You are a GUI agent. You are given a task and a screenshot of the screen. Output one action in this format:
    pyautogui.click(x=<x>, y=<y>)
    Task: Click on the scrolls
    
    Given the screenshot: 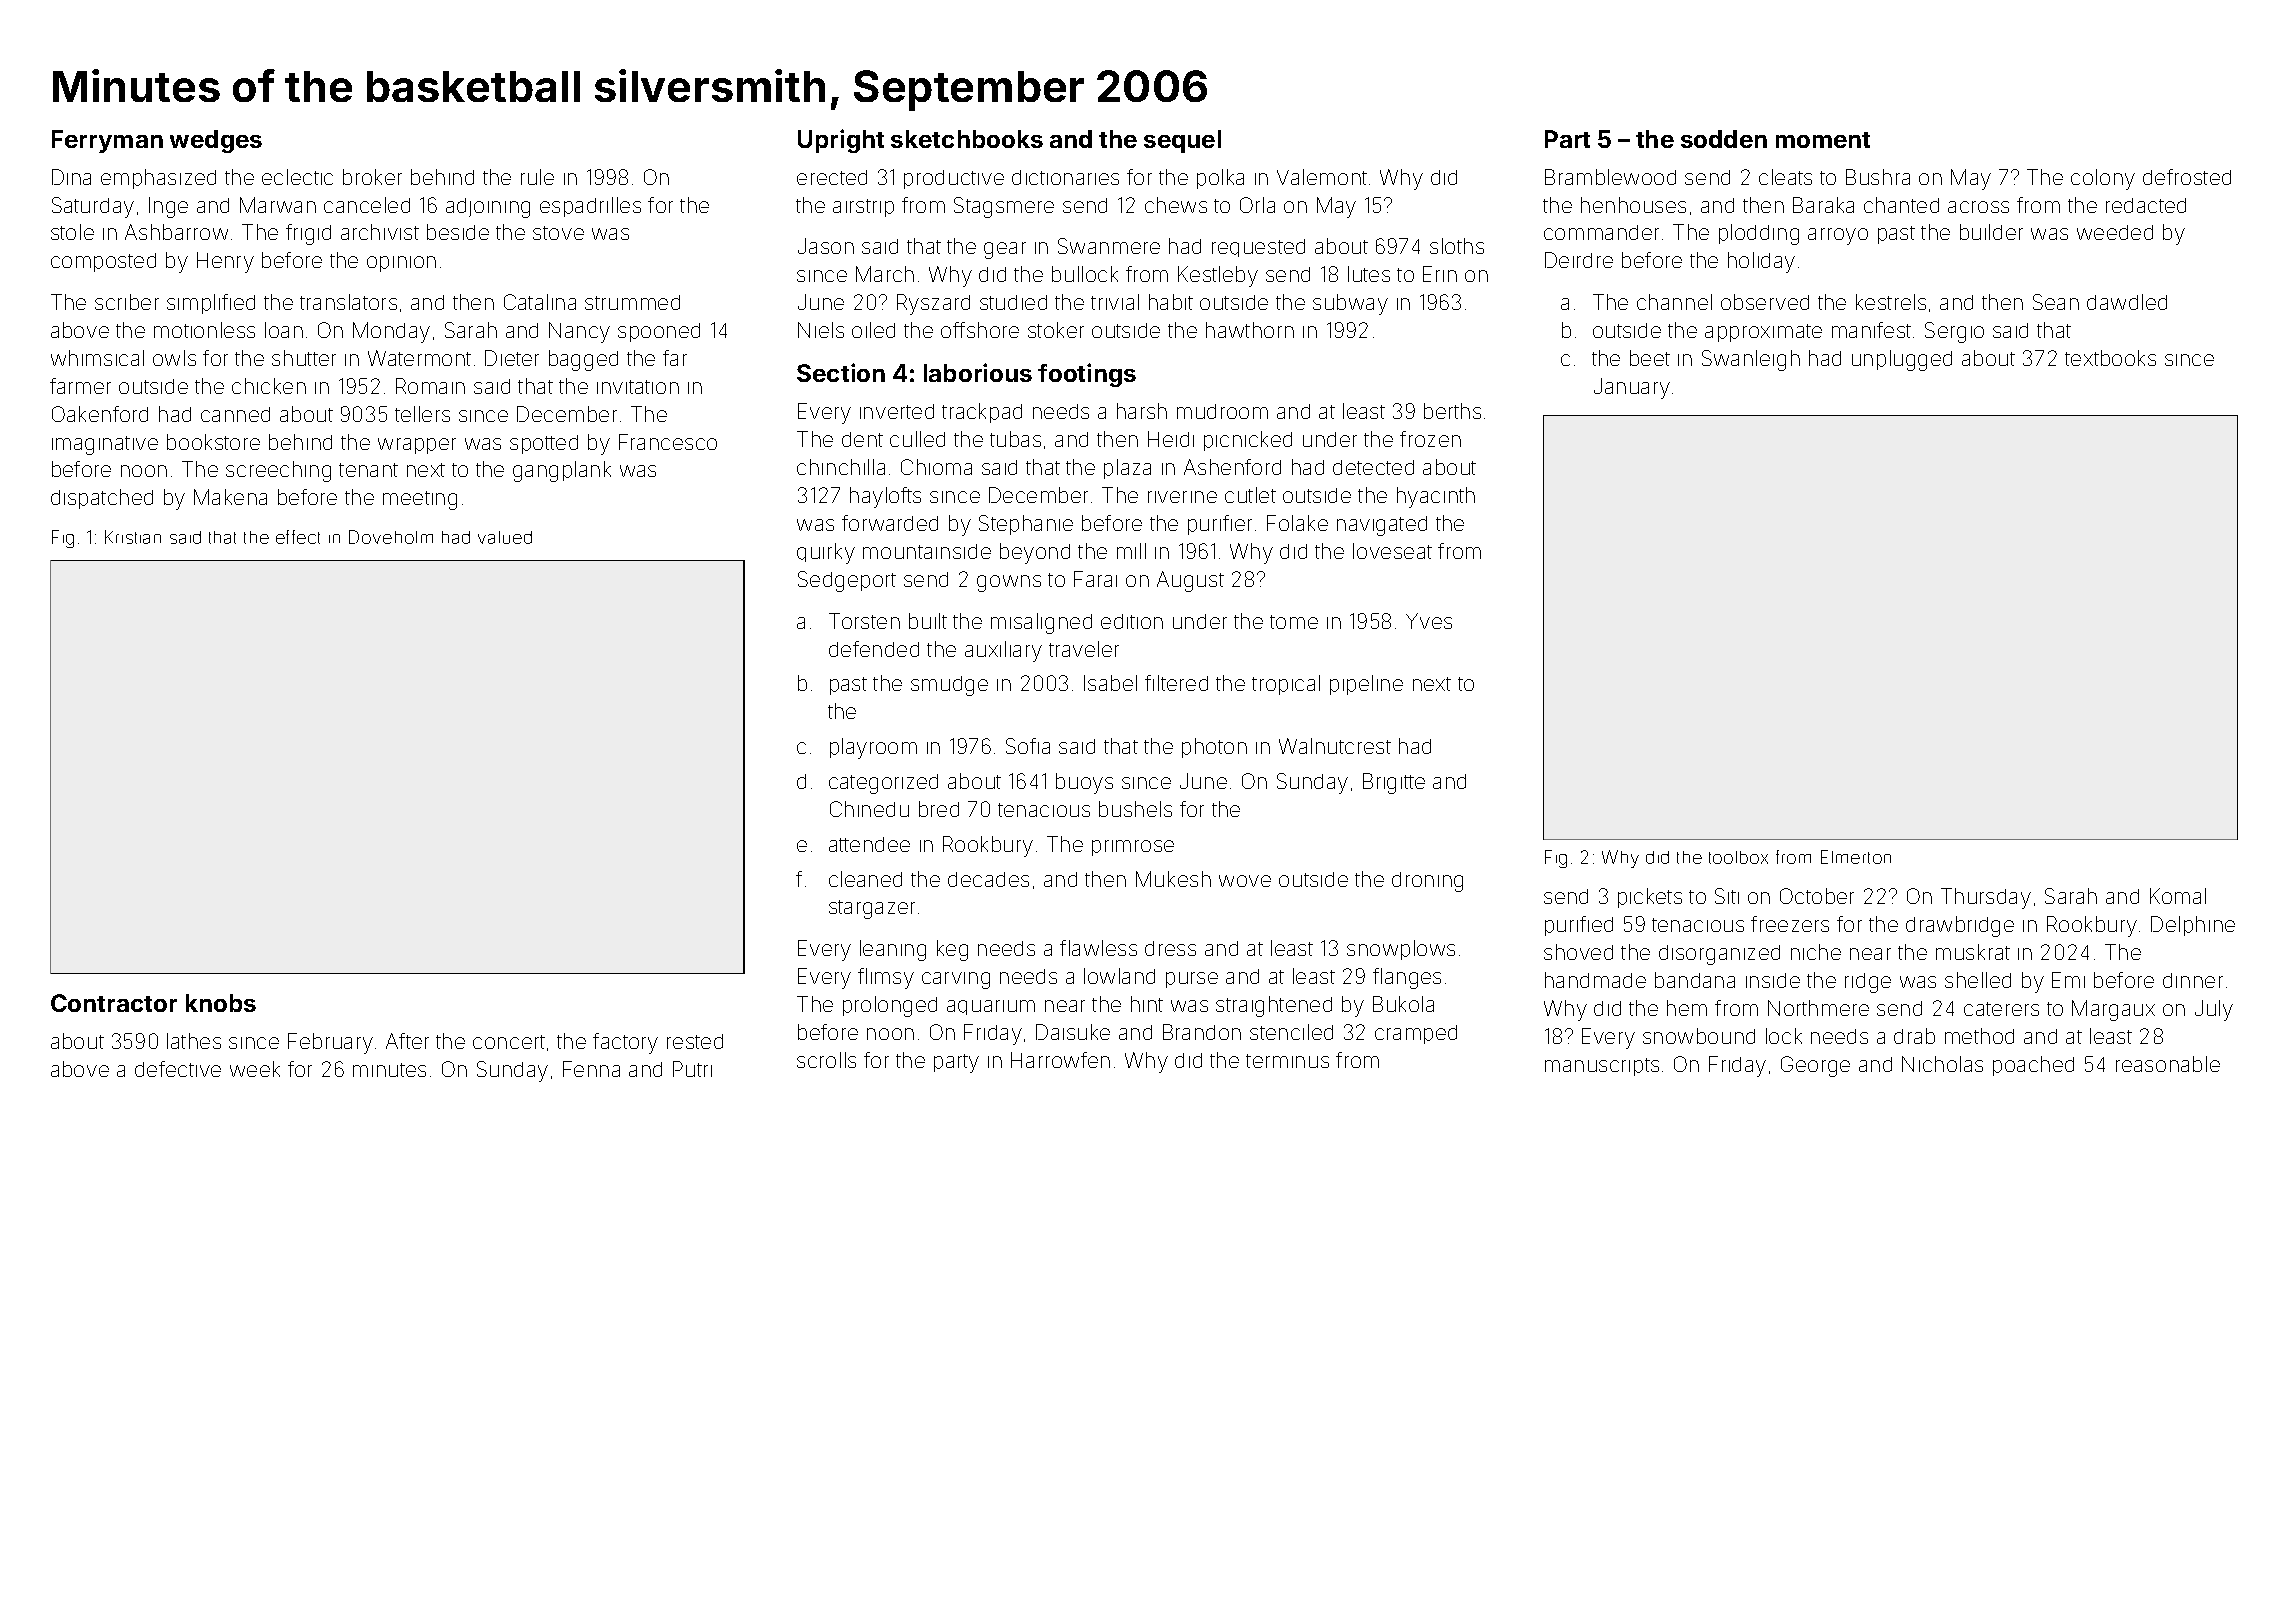 What is the action you would take?
    pyautogui.click(x=826, y=1060)
